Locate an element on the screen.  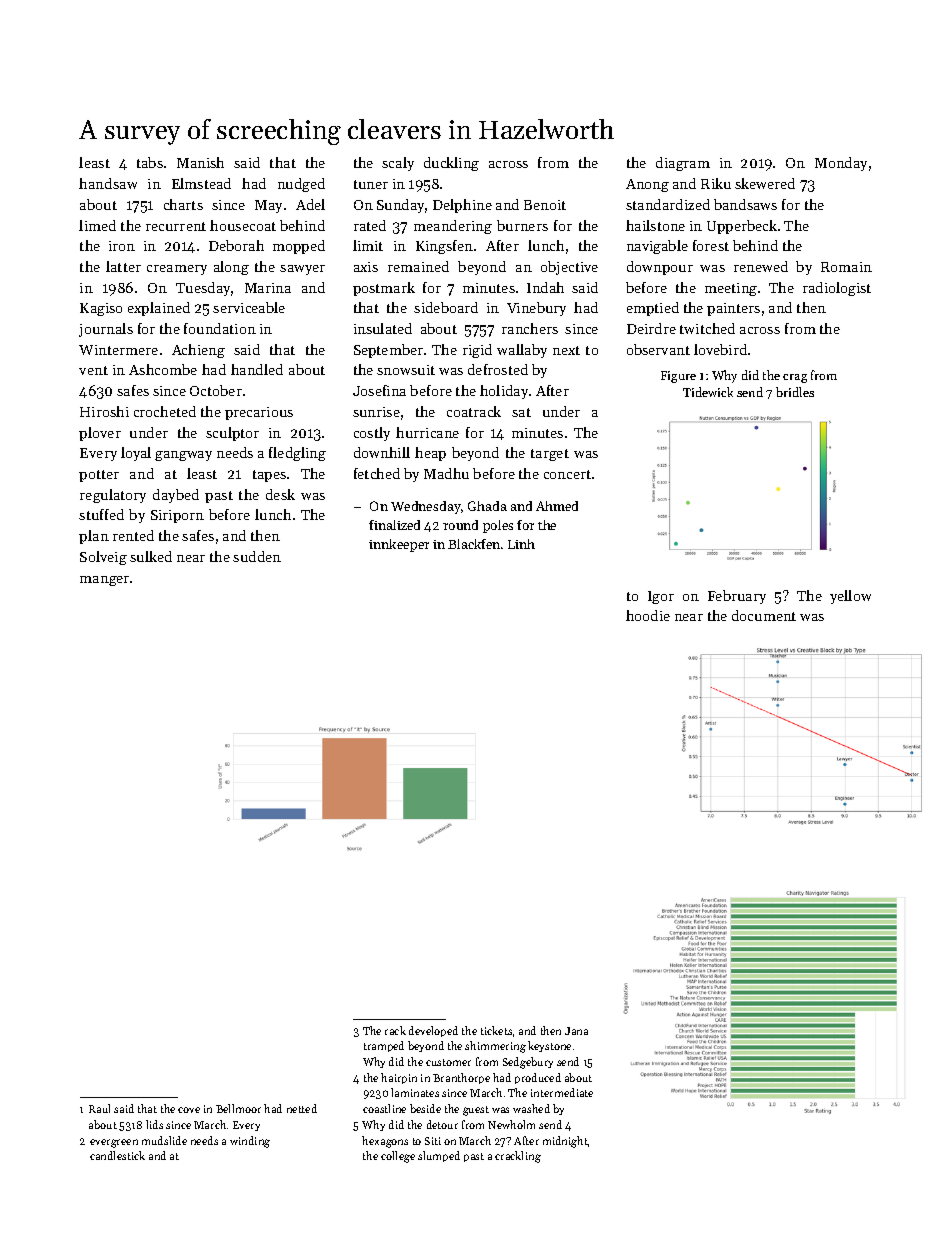
radiologist is located at coordinates (837, 289).
